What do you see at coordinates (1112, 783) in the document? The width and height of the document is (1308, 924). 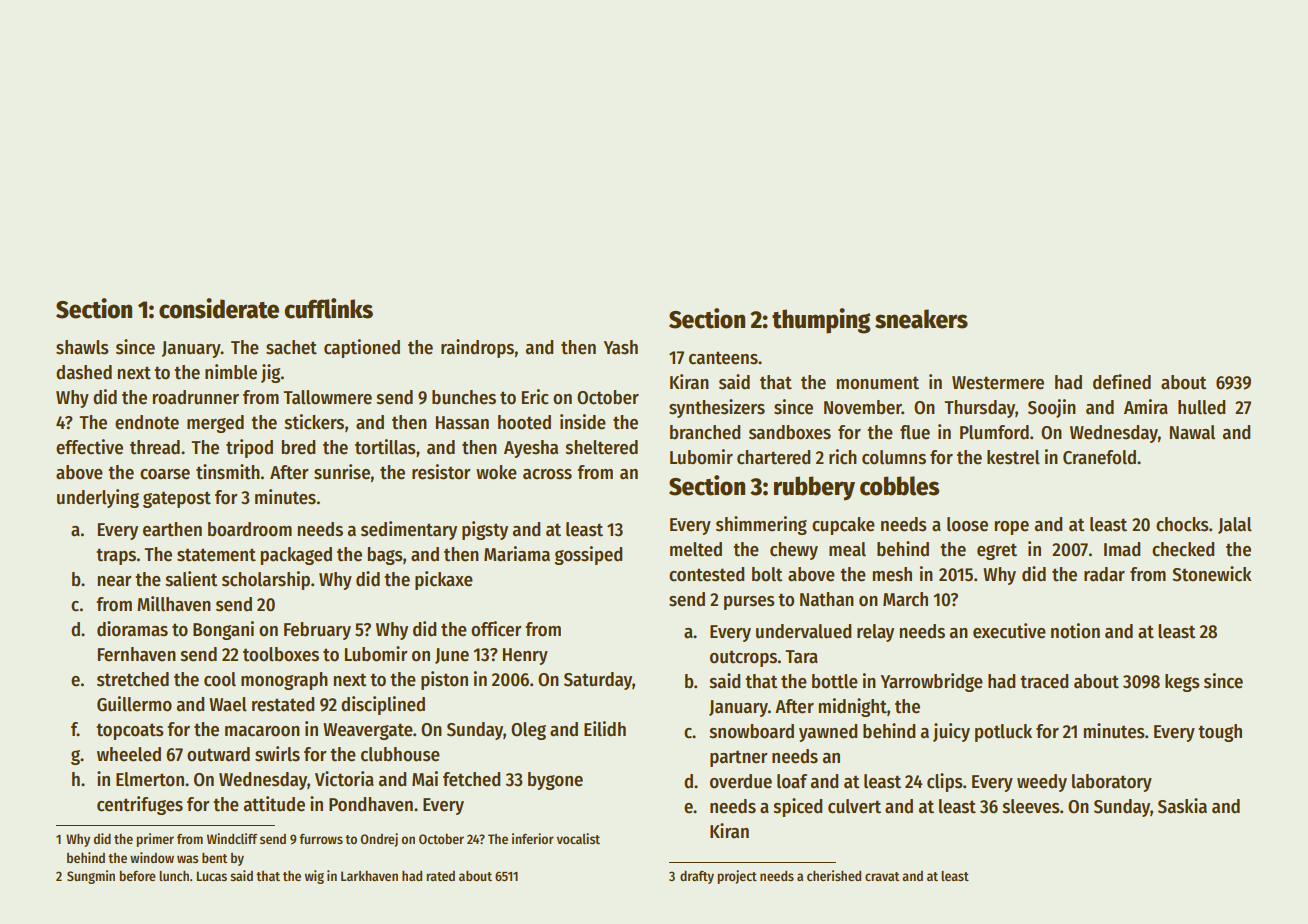 I see `laboratory` at bounding box center [1112, 783].
